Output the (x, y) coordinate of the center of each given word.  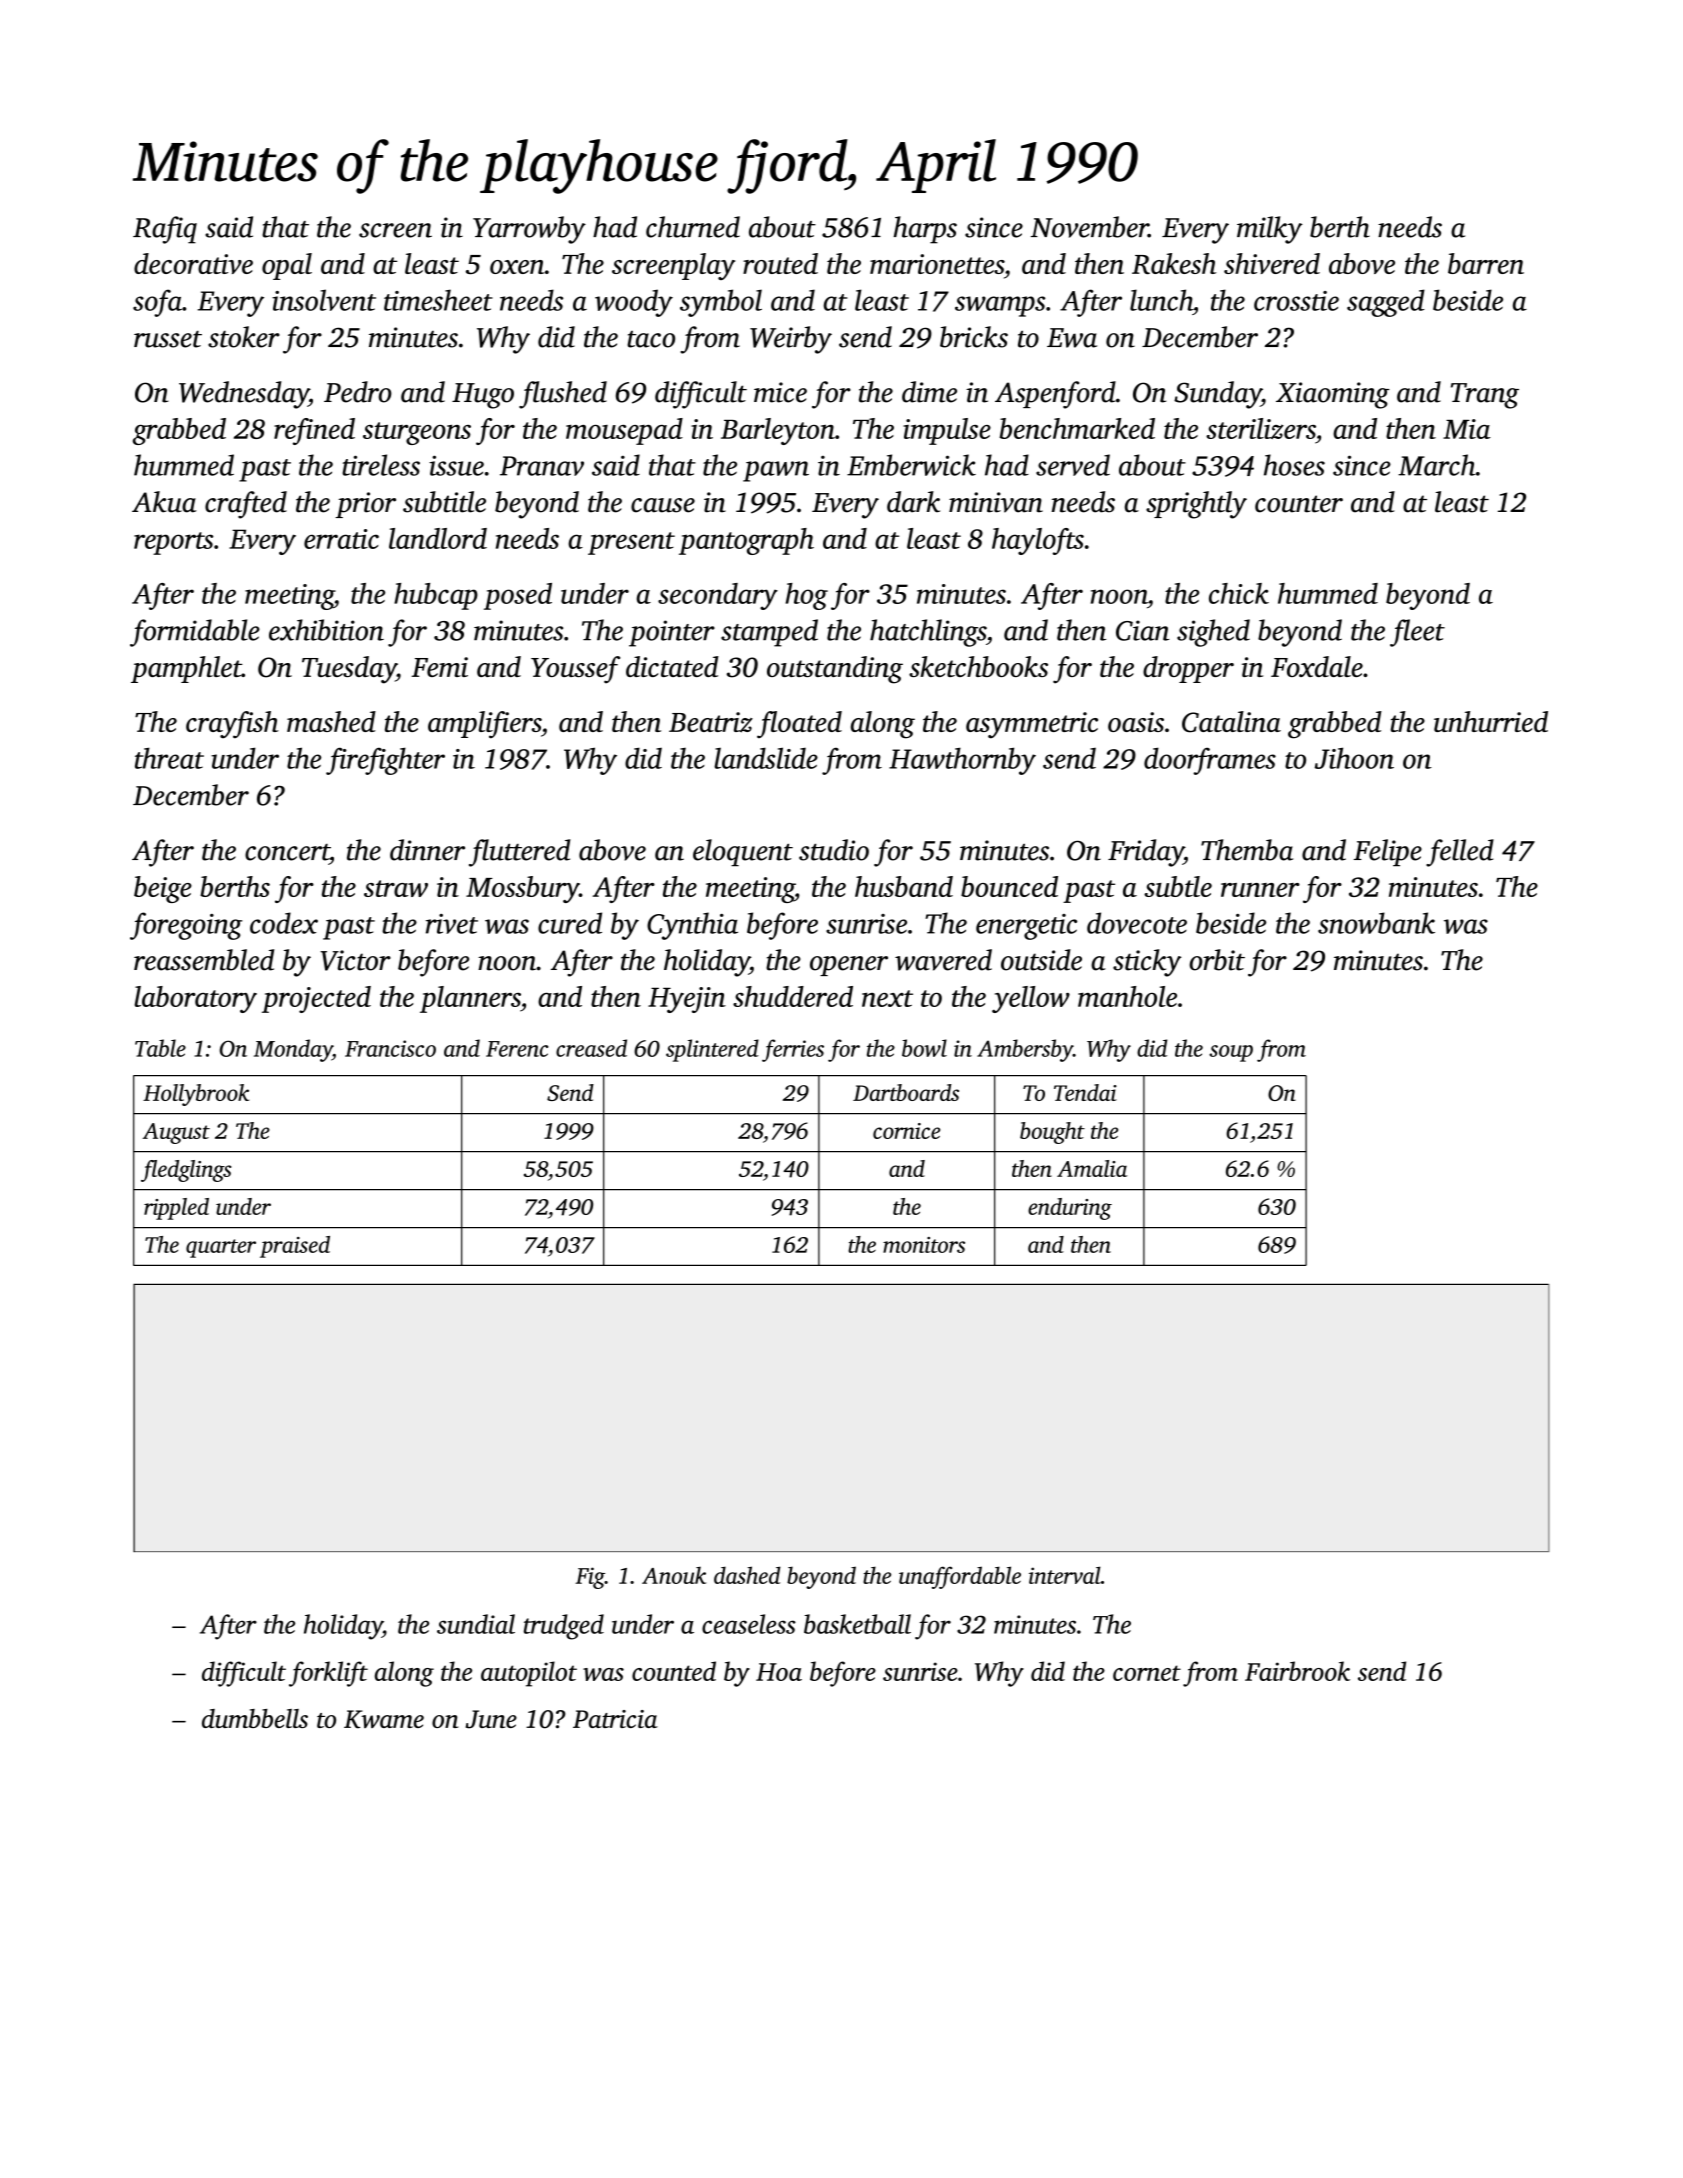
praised (295, 1247)
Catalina (1231, 722)
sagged (1386, 303)
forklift (328, 1674)
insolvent (324, 300)
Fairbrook (1297, 1671)
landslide (766, 758)
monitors (924, 1245)
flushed (563, 395)
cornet (1147, 1673)
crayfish (232, 725)
